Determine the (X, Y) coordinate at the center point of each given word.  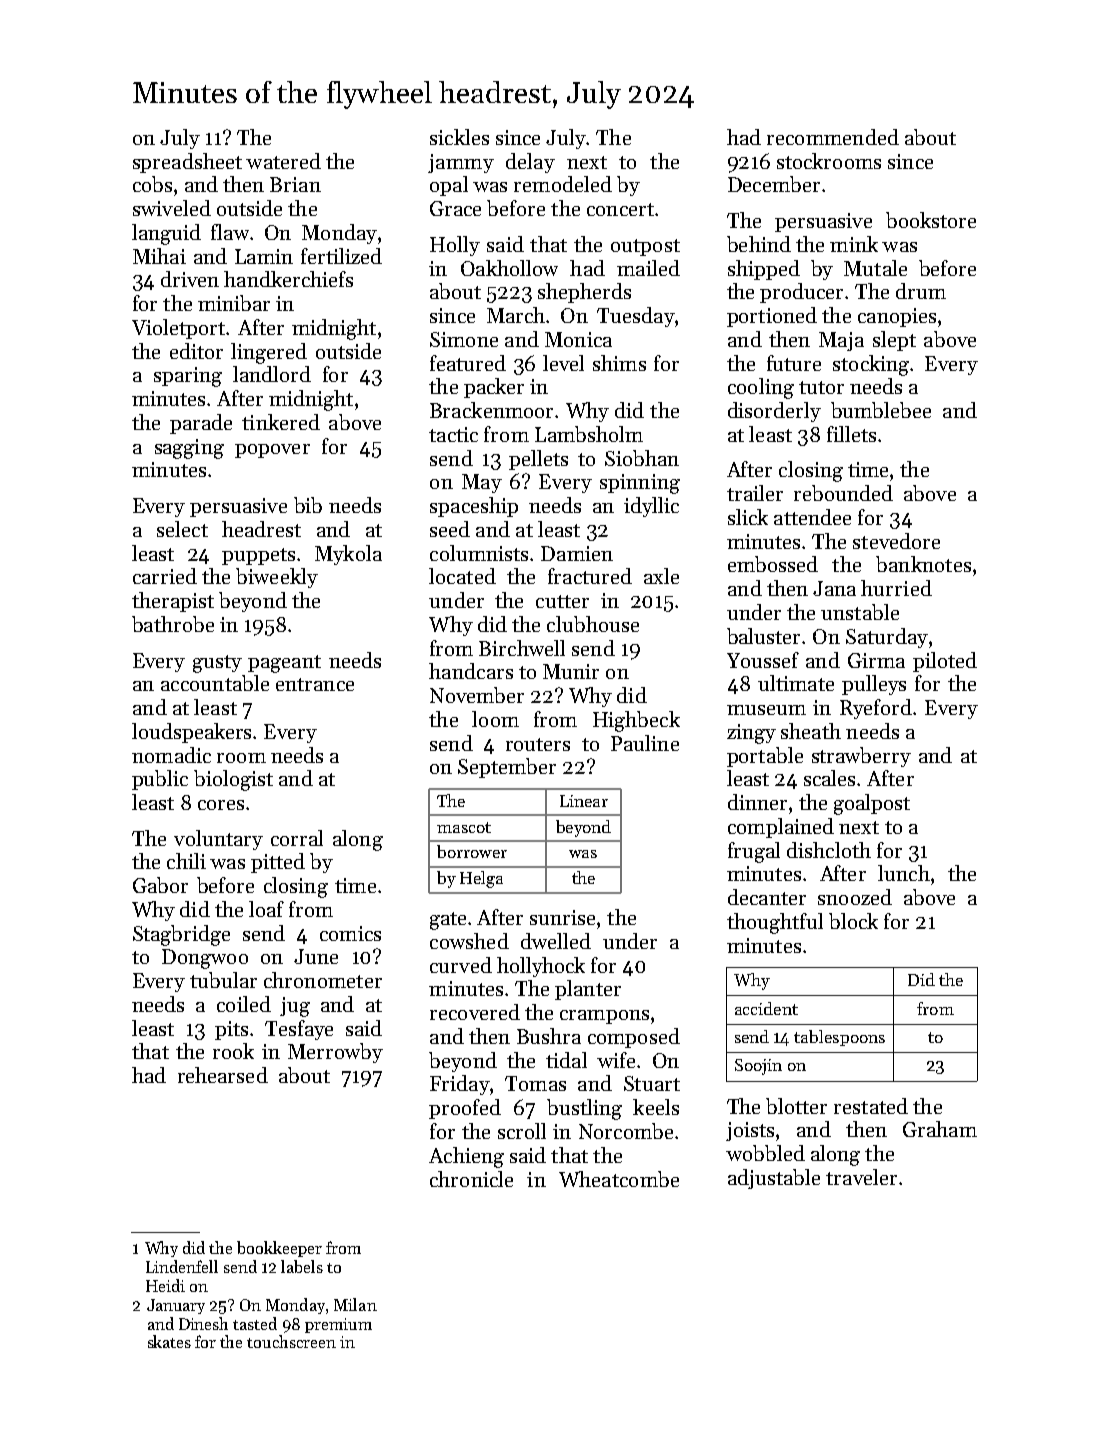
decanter (767, 897)
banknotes (923, 564)
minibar (234, 303)
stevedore (896, 541)
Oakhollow (509, 268)
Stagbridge (181, 935)
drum (921, 291)
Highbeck (636, 721)
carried (165, 576)
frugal (754, 852)
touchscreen (291, 1341)
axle (661, 576)
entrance (315, 684)
